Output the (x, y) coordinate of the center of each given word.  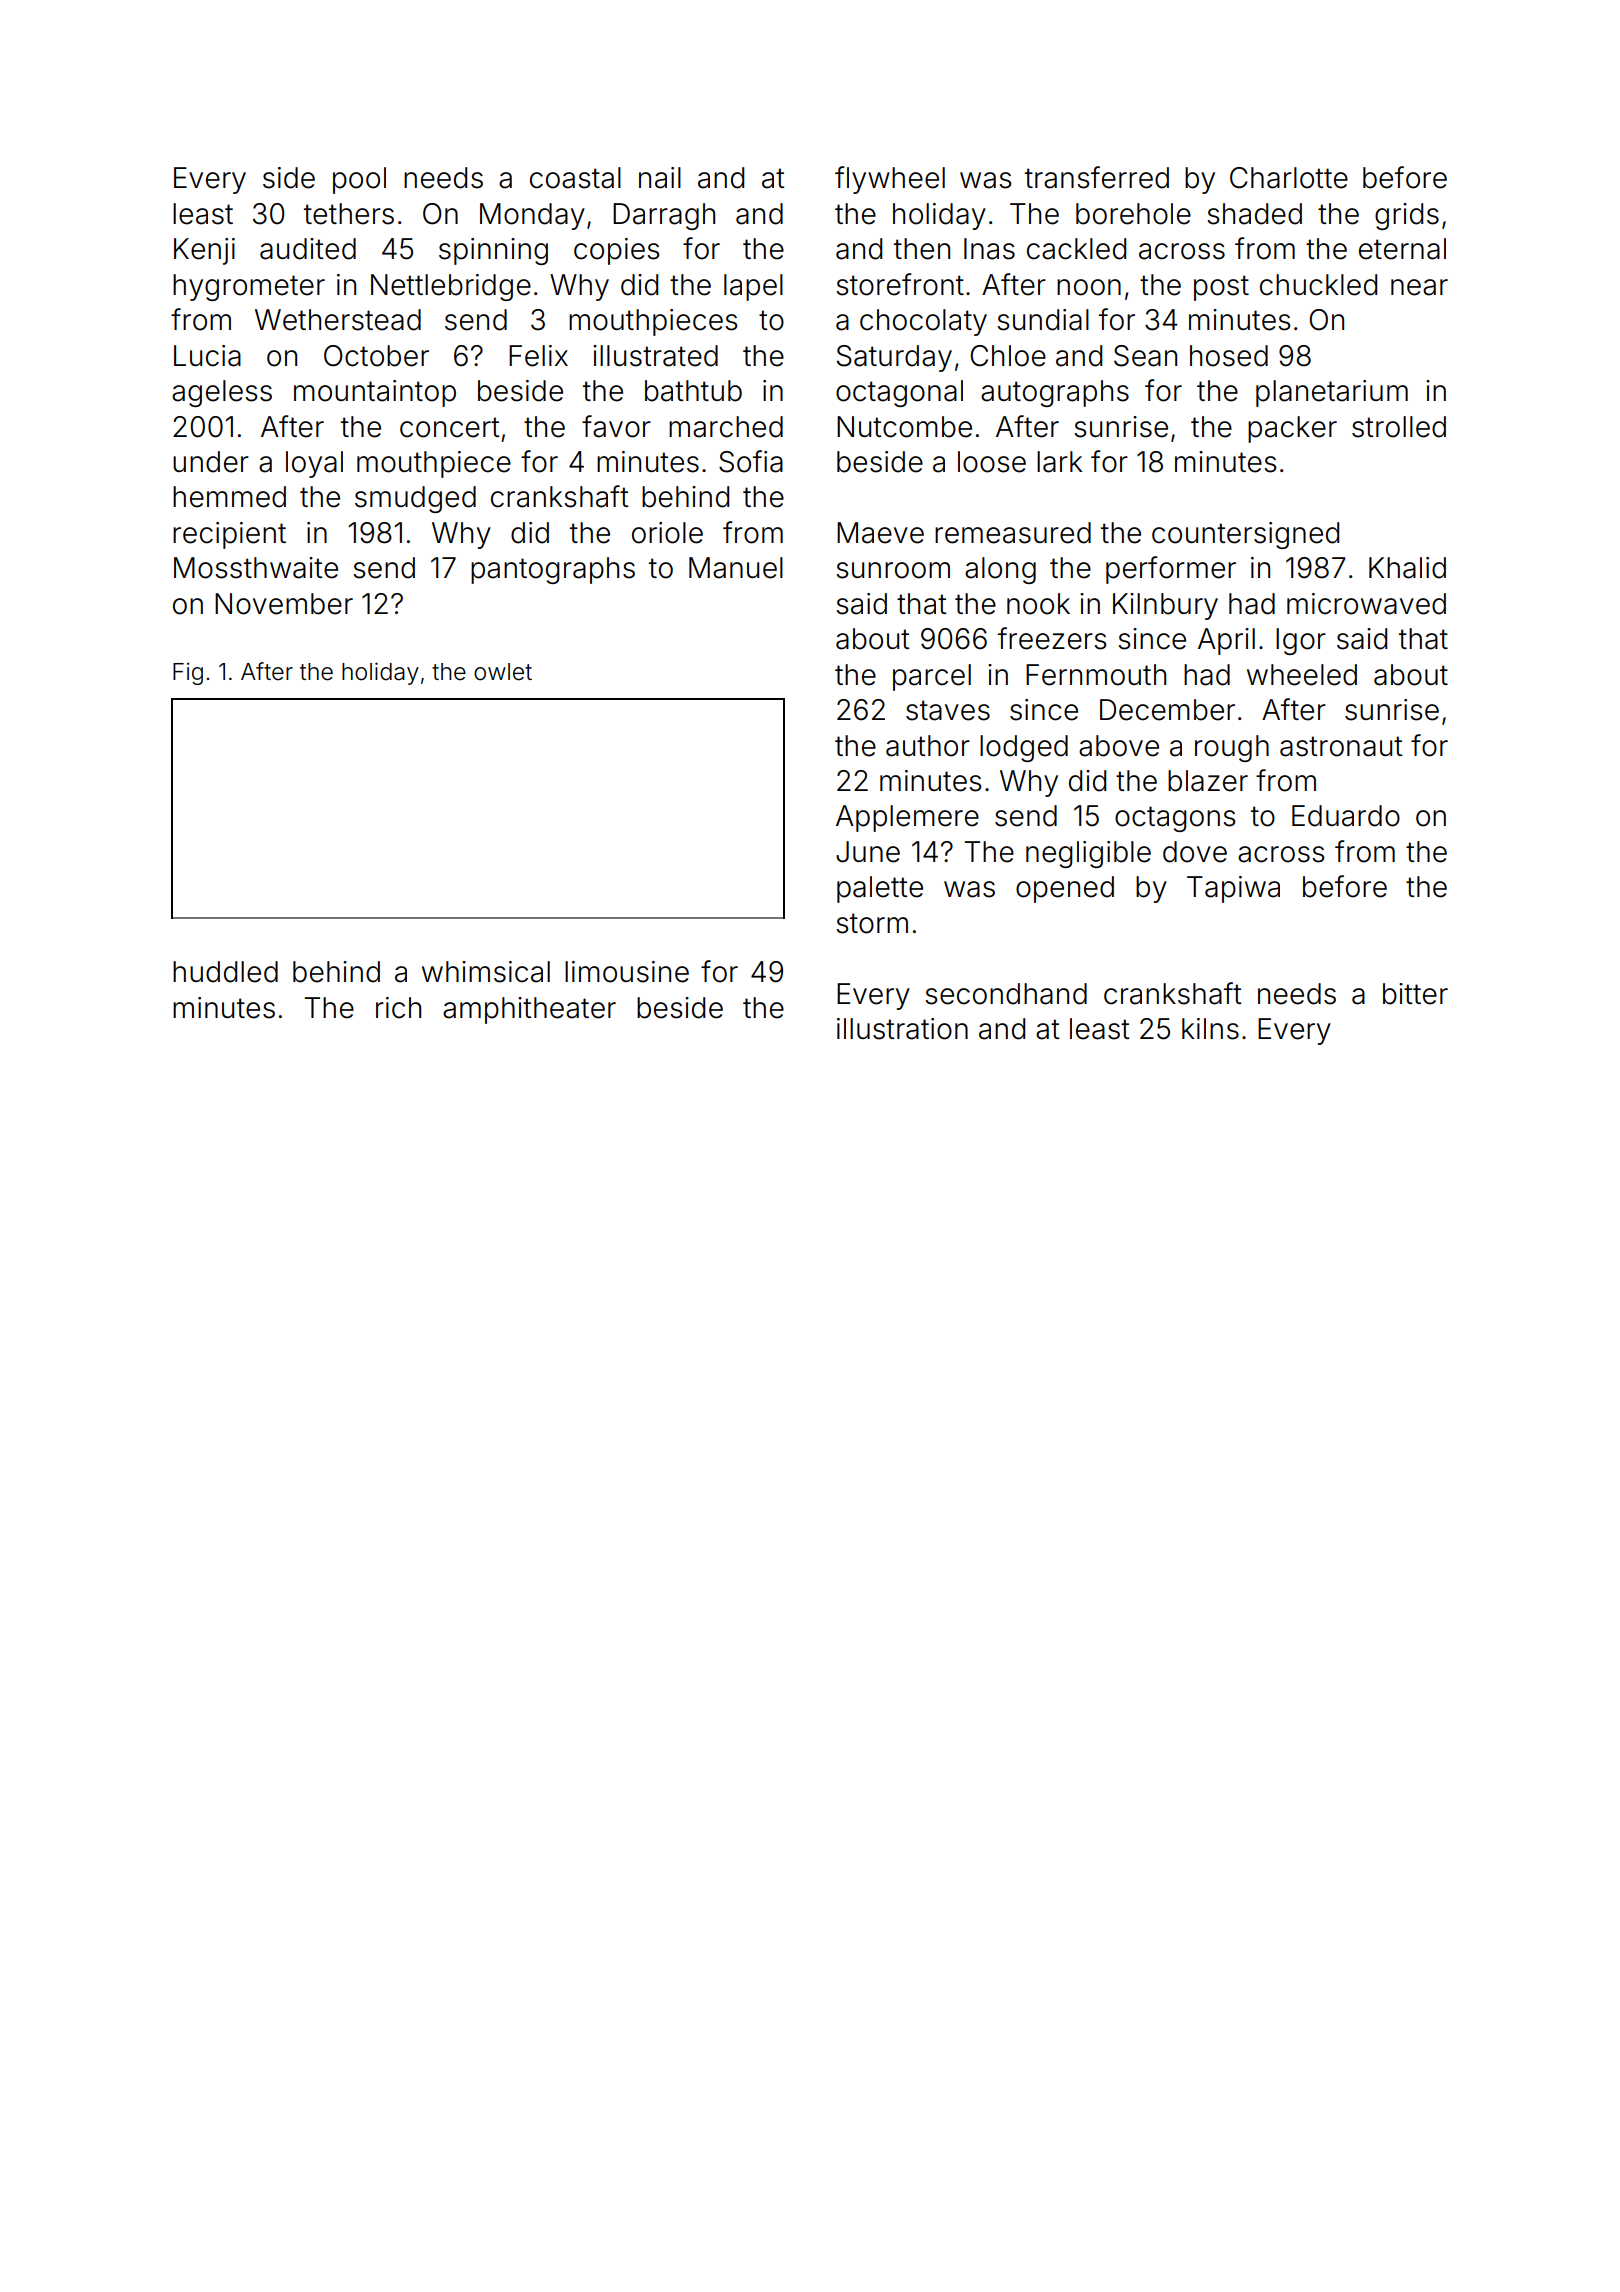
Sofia (751, 461)
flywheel (890, 180)
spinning (493, 251)
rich (398, 1008)
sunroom (893, 570)
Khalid (1407, 568)
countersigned (1245, 535)
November (284, 604)
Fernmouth (1096, 675)
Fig (188, 674)
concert (450, 427)
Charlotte (1289, 178)
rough (1232, 748)
